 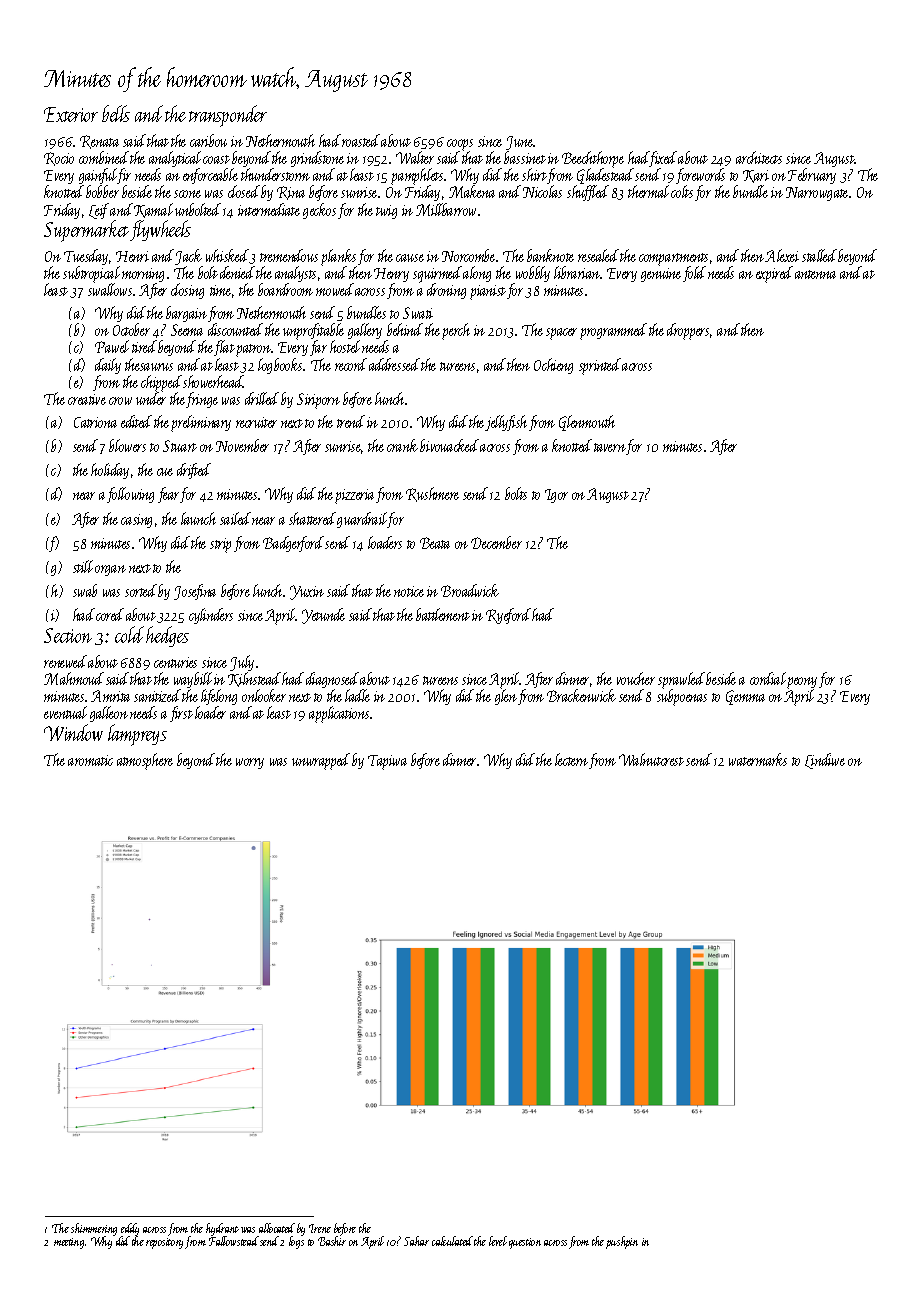 What do you see at coordinates (525, 1243) in the screenshot?
I see `question` at bounding box center [525, 1243].
